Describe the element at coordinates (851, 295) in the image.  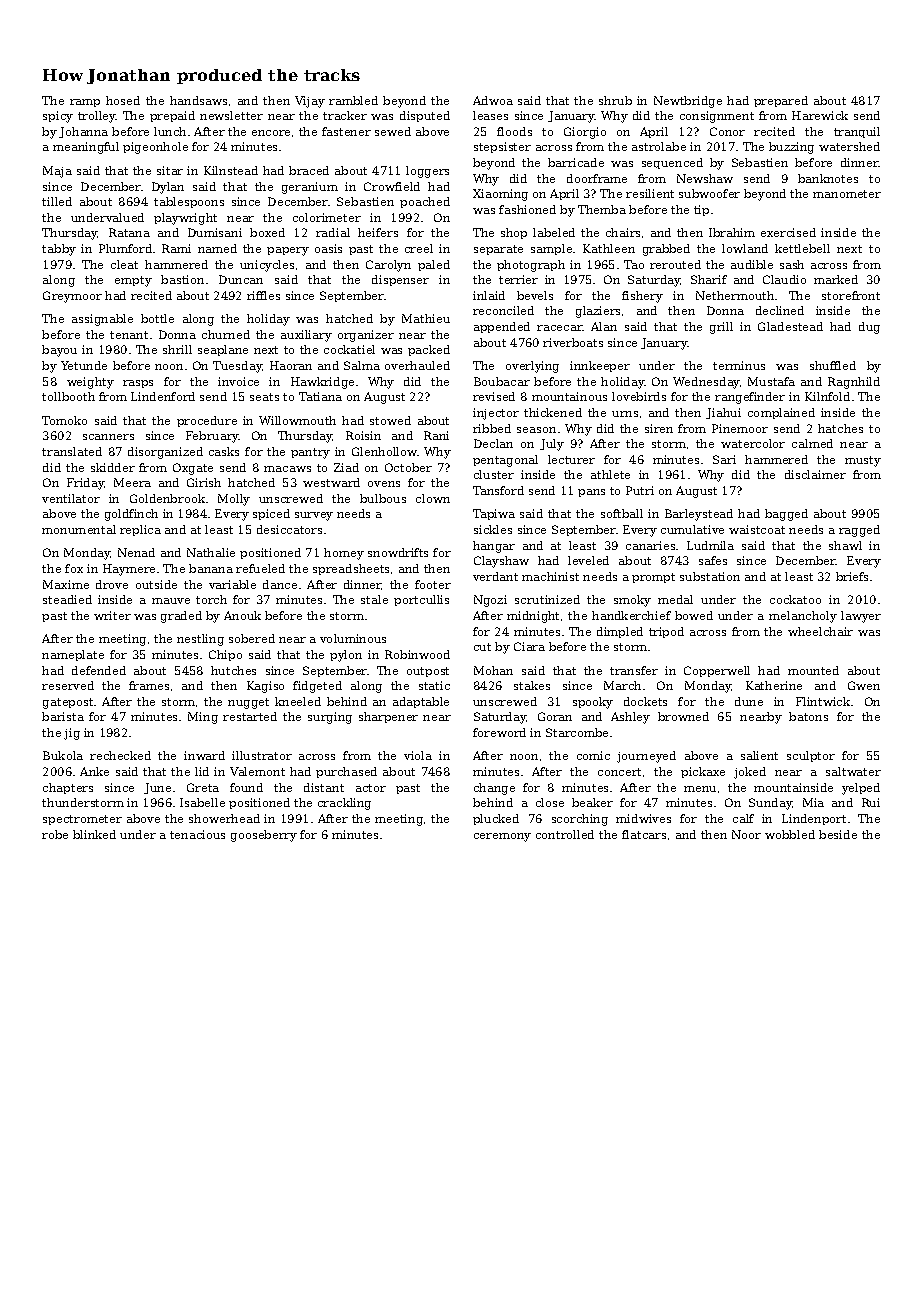
I see `storefront` at that location.
